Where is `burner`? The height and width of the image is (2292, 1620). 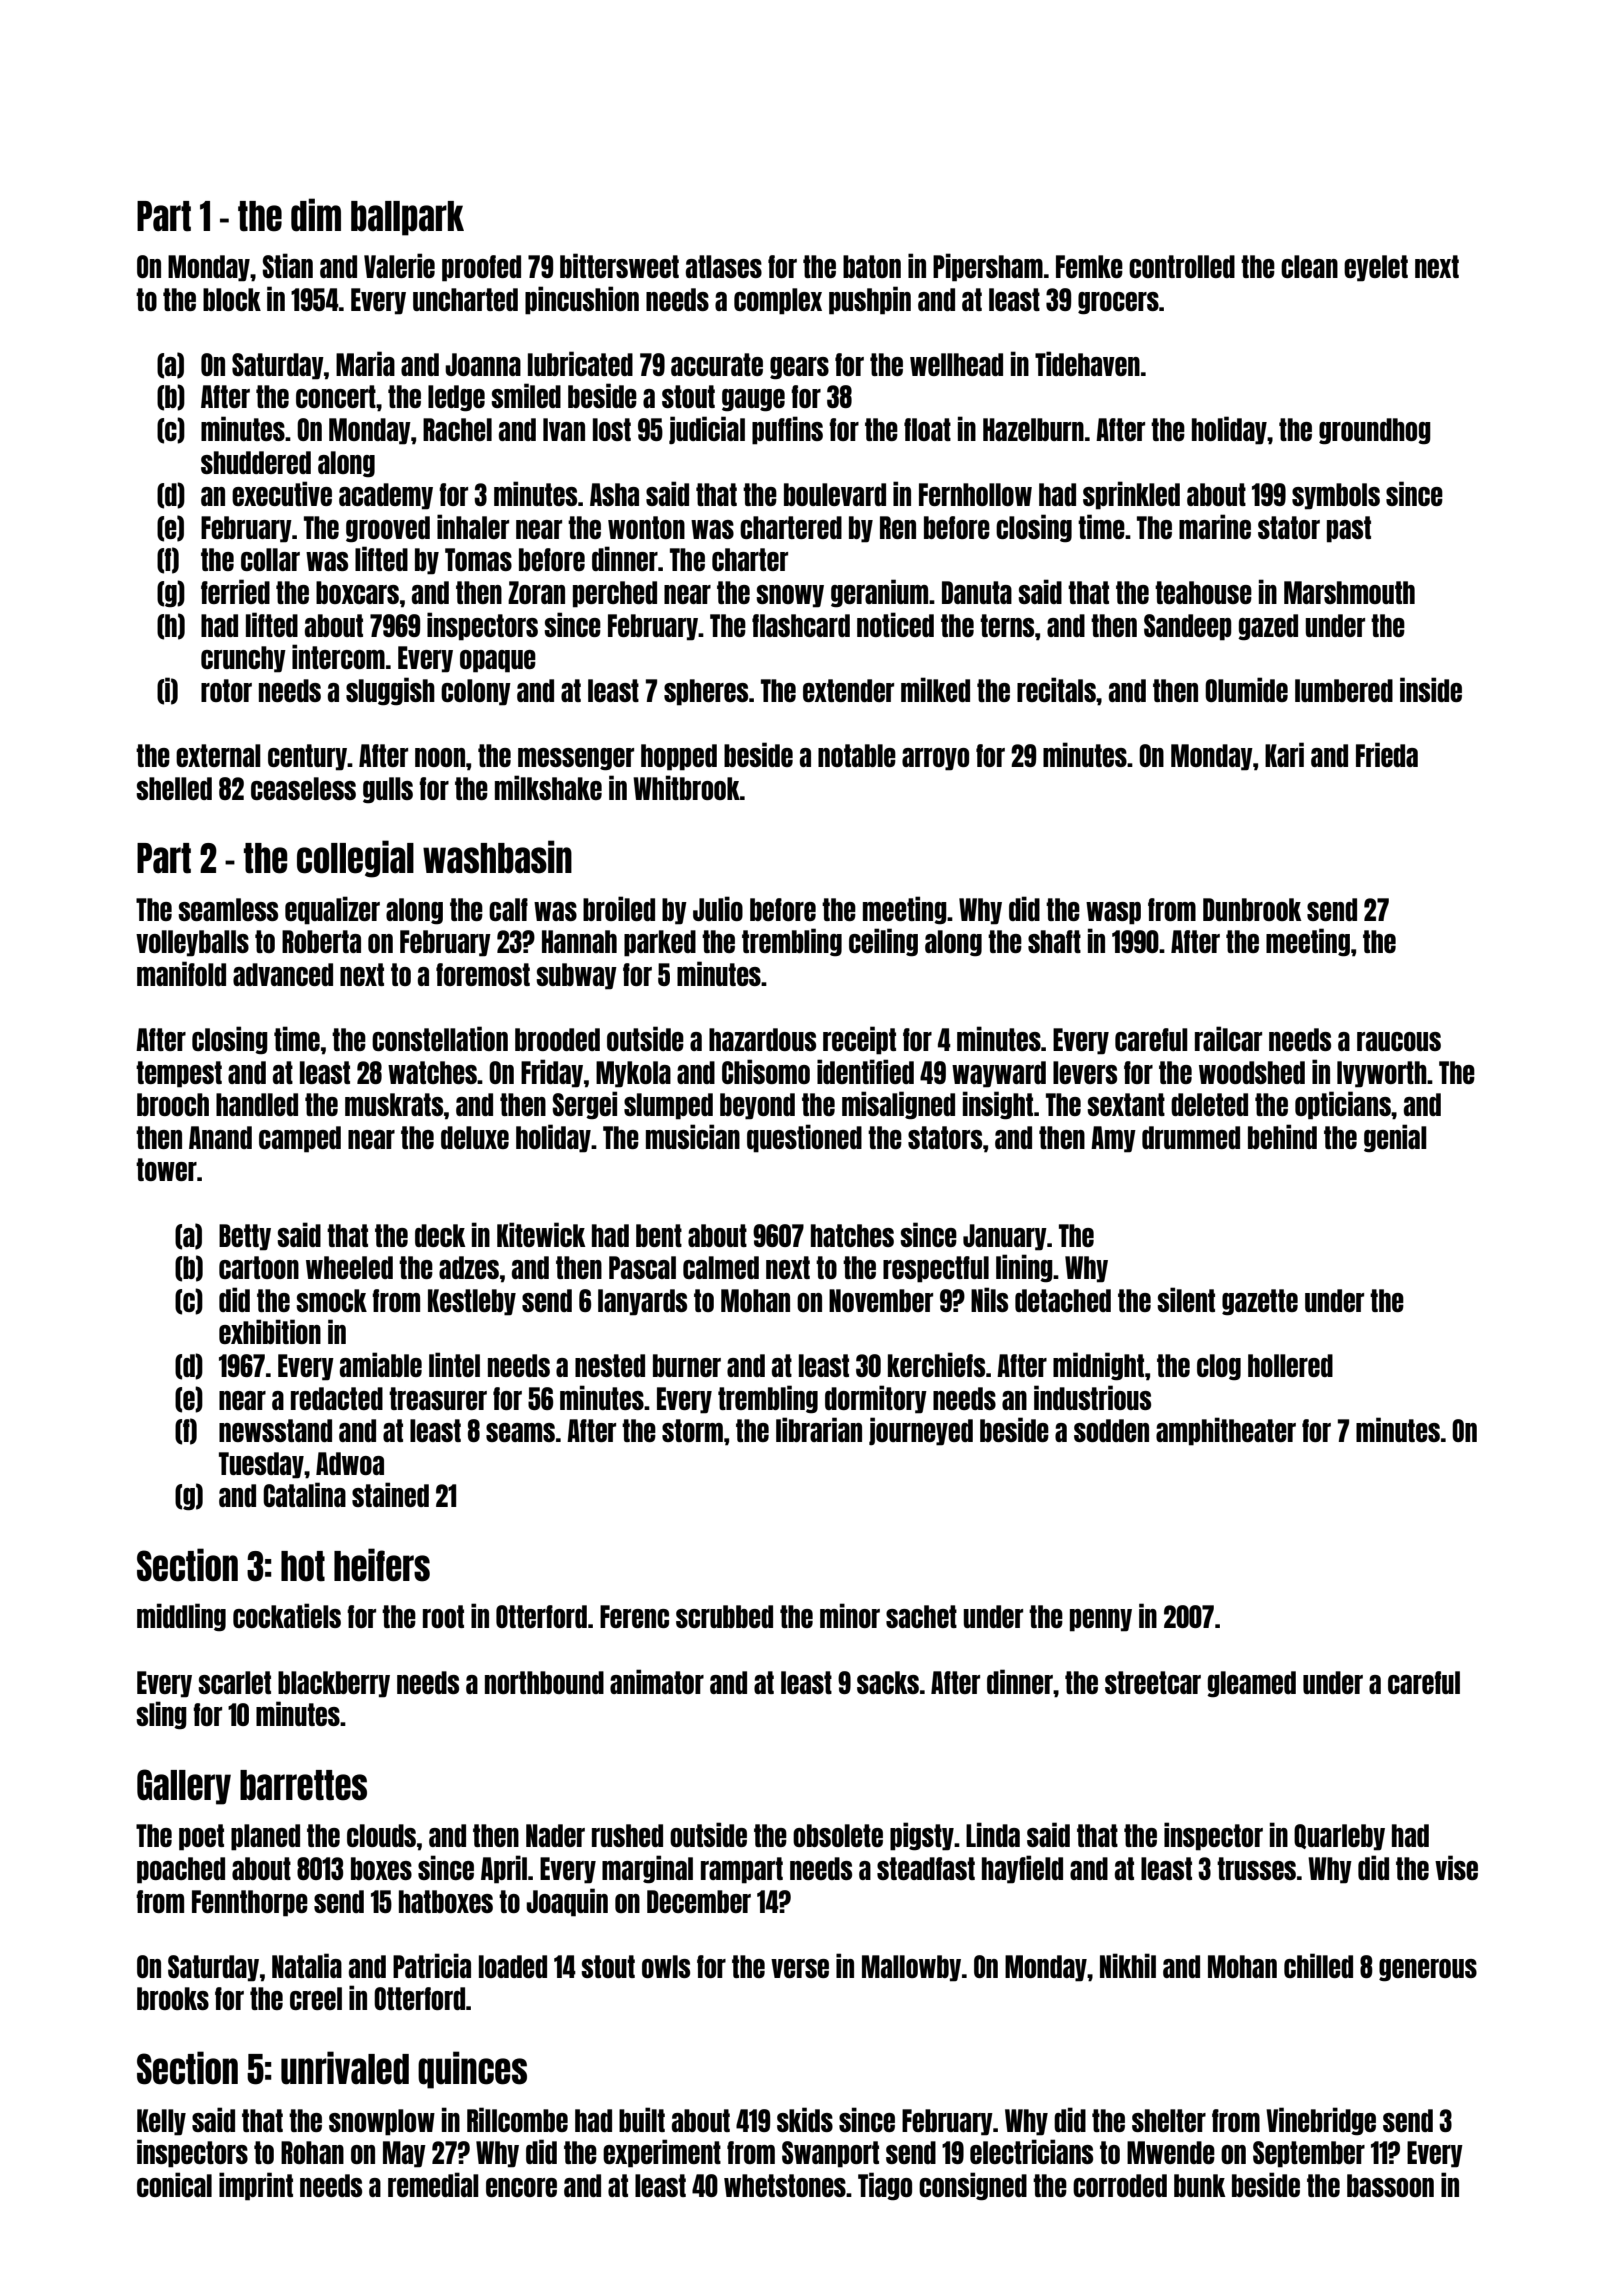 burner is located at coordinates (687, 1365).
